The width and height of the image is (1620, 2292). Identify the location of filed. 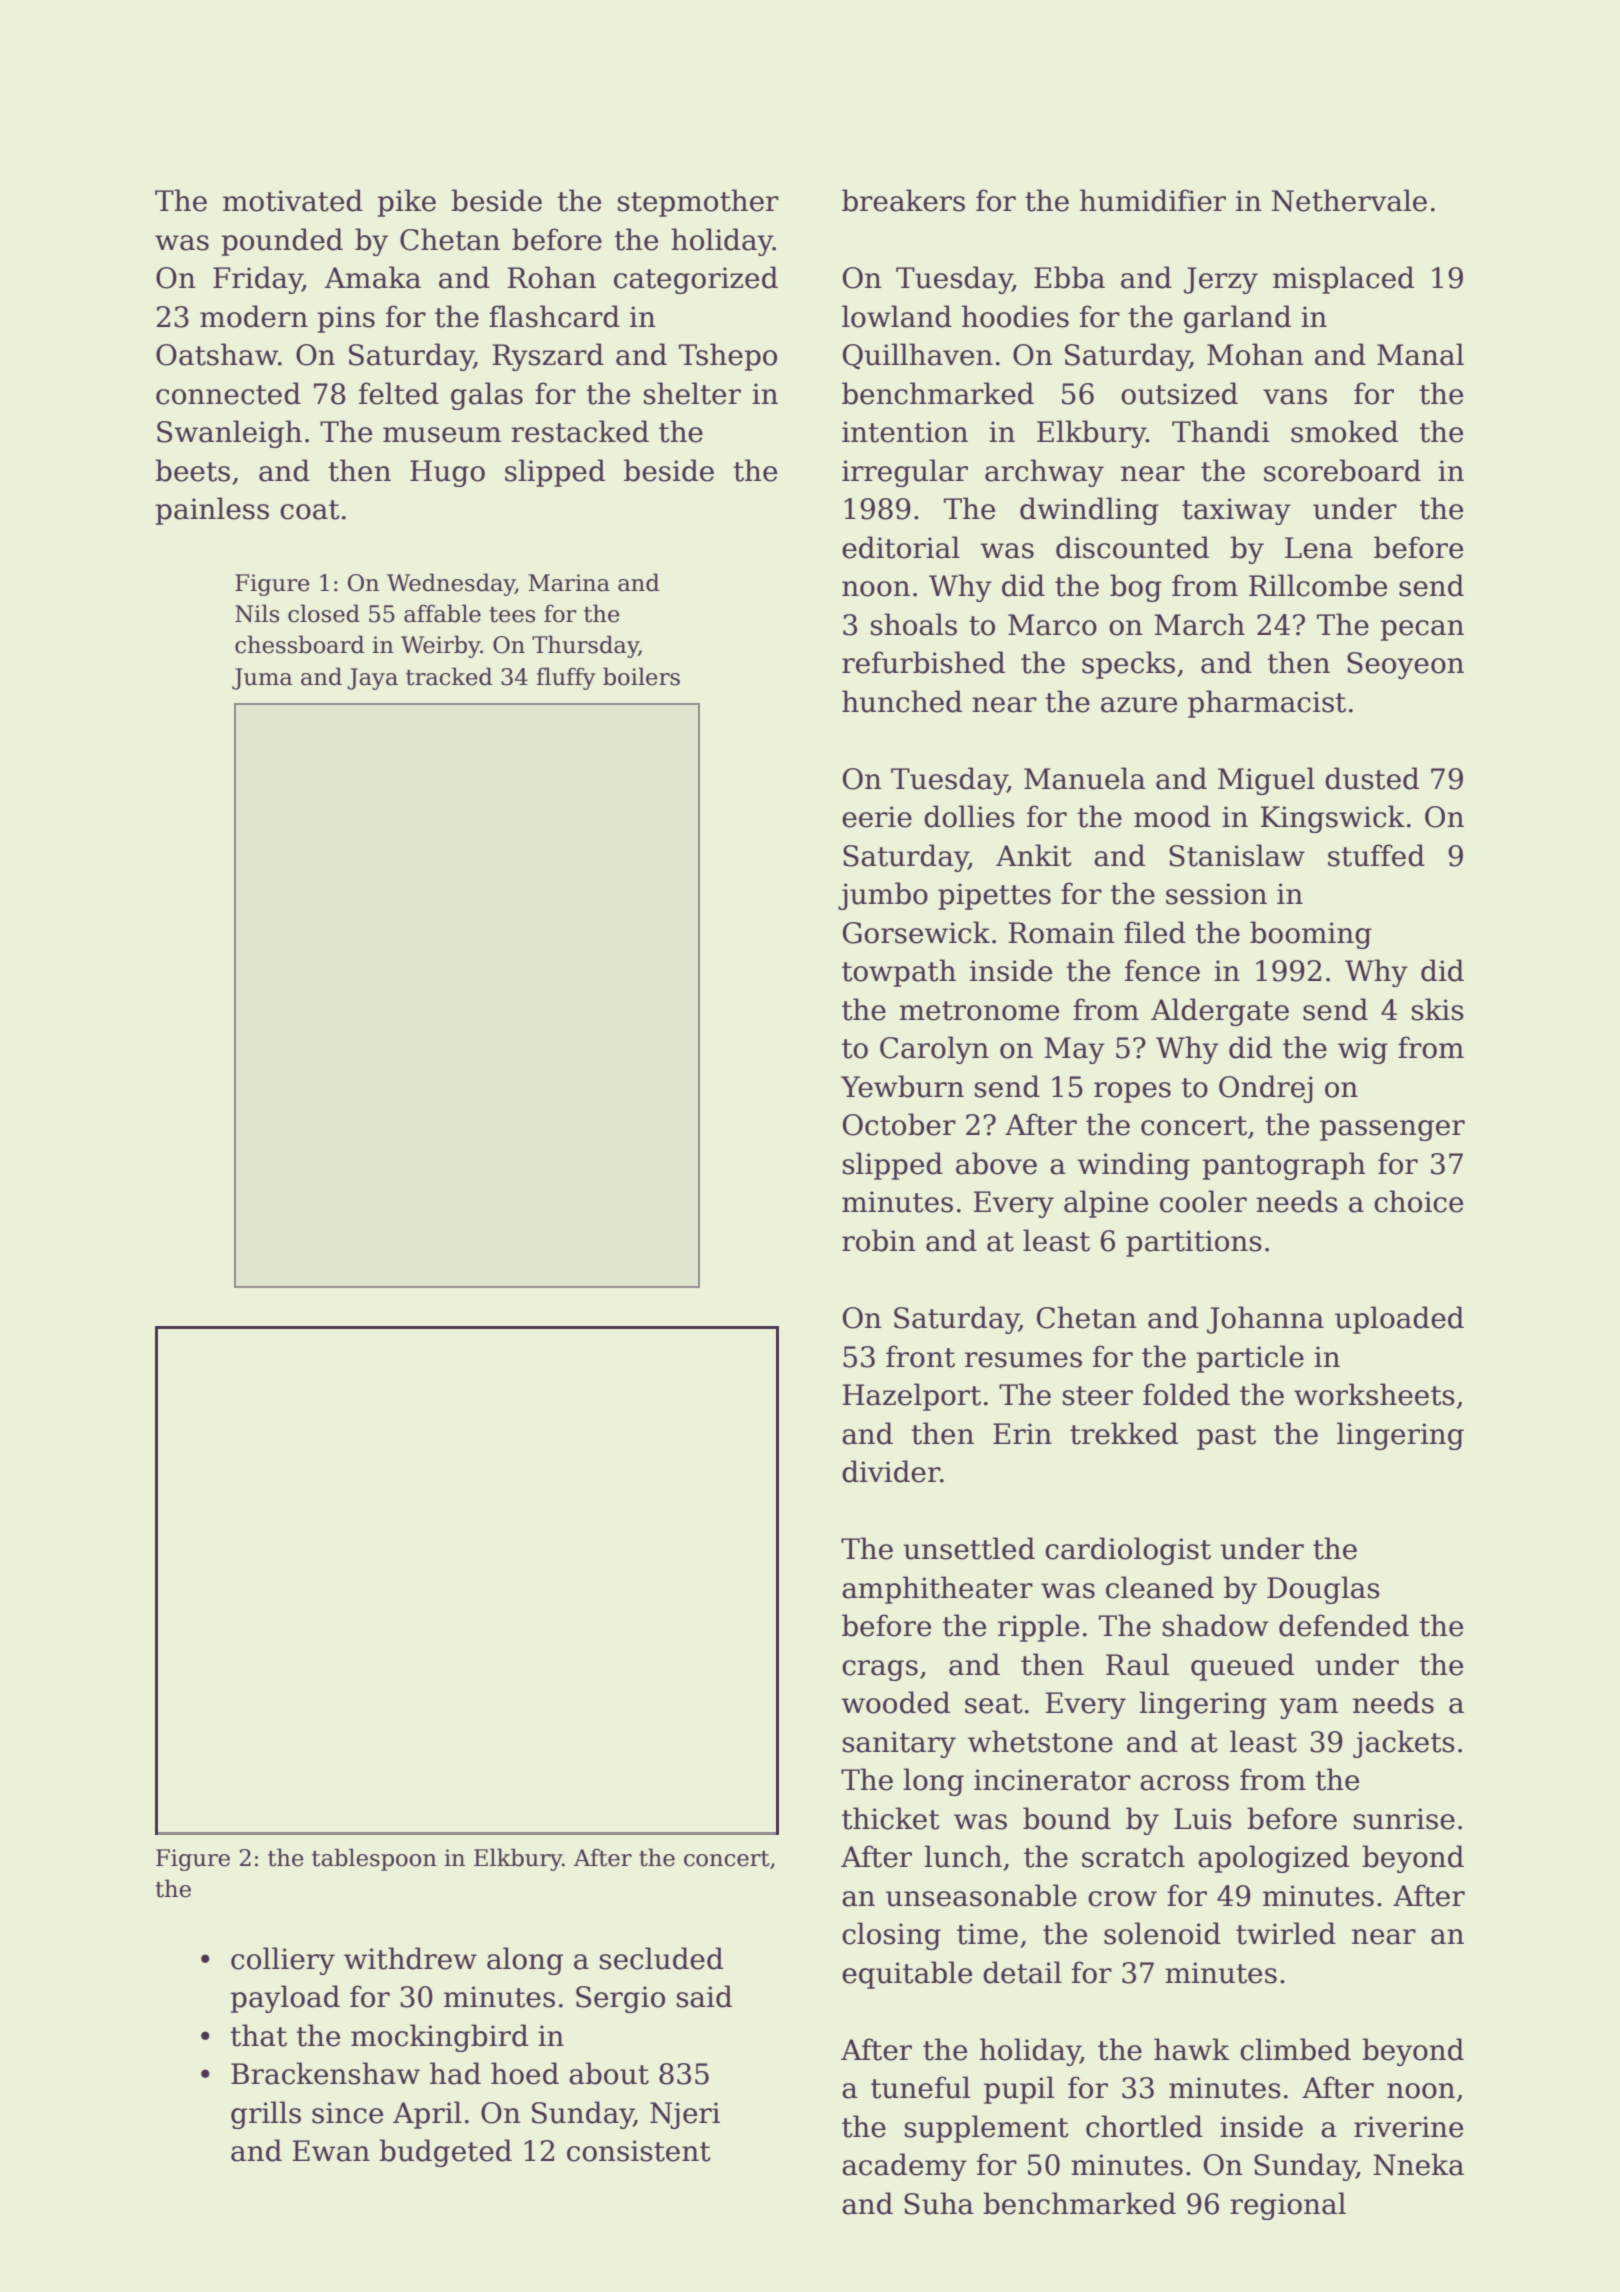
(1155, 932).
